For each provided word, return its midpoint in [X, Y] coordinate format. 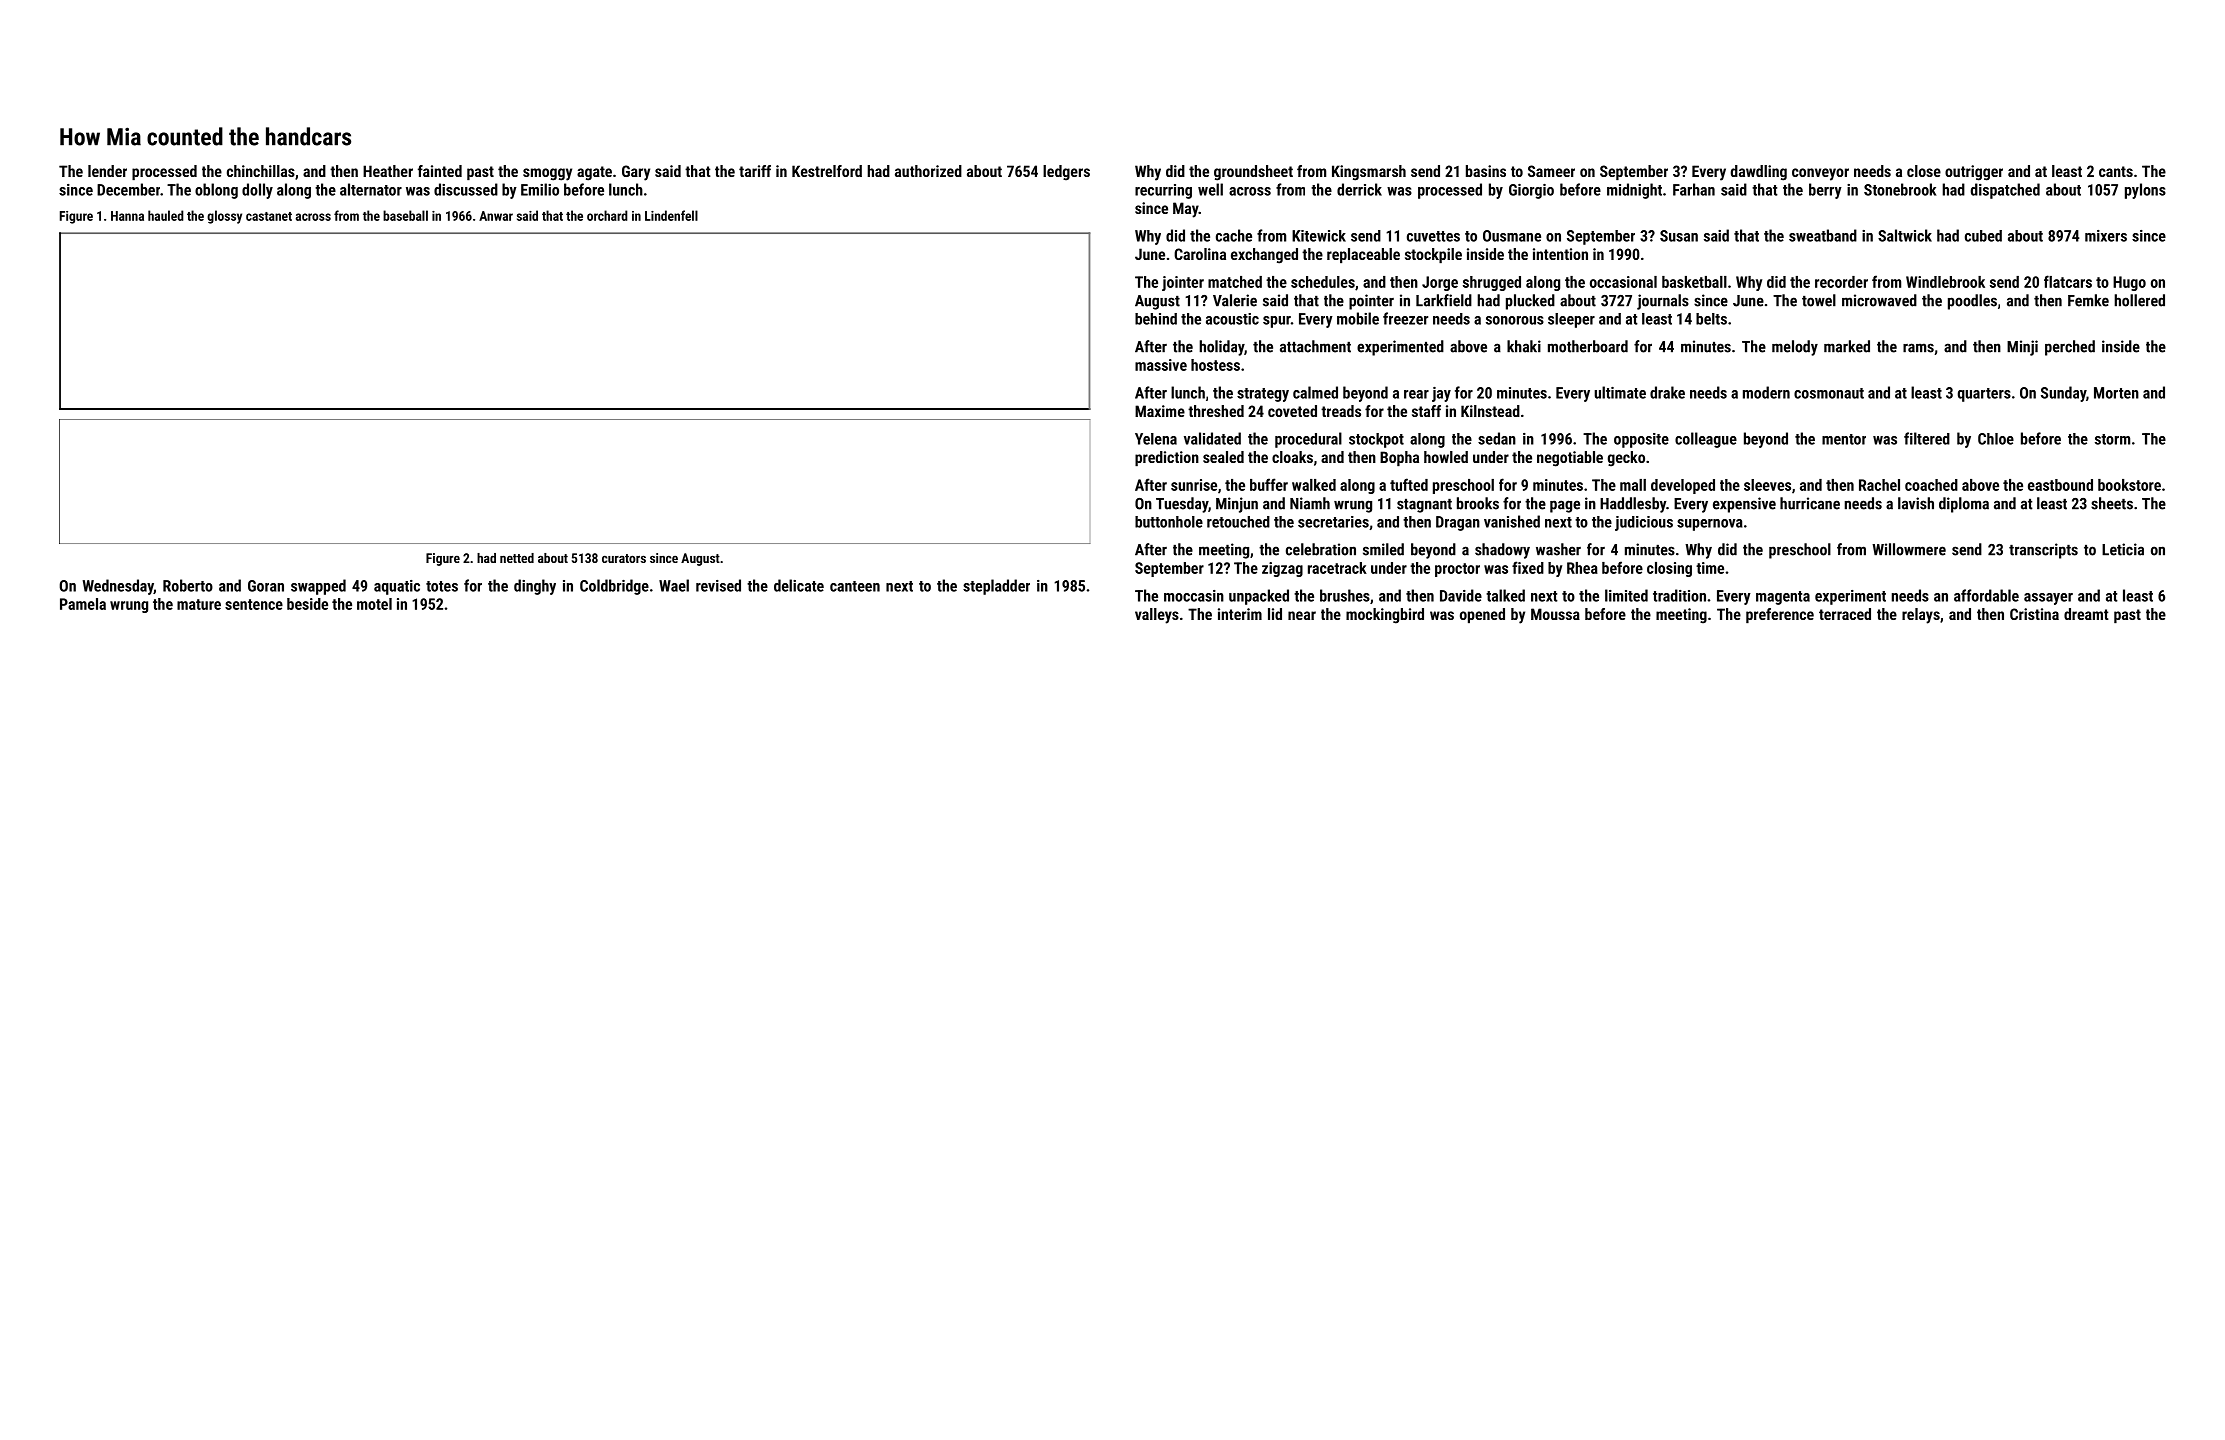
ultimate [1620, 392]
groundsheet [1253, 173]
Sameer [1551, 171]
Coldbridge [614, 587]
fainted [440, 171]
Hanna [127, 216]
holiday [1221, 348]
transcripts [2043, 551]
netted [517, 558]
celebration [1321, 549]
